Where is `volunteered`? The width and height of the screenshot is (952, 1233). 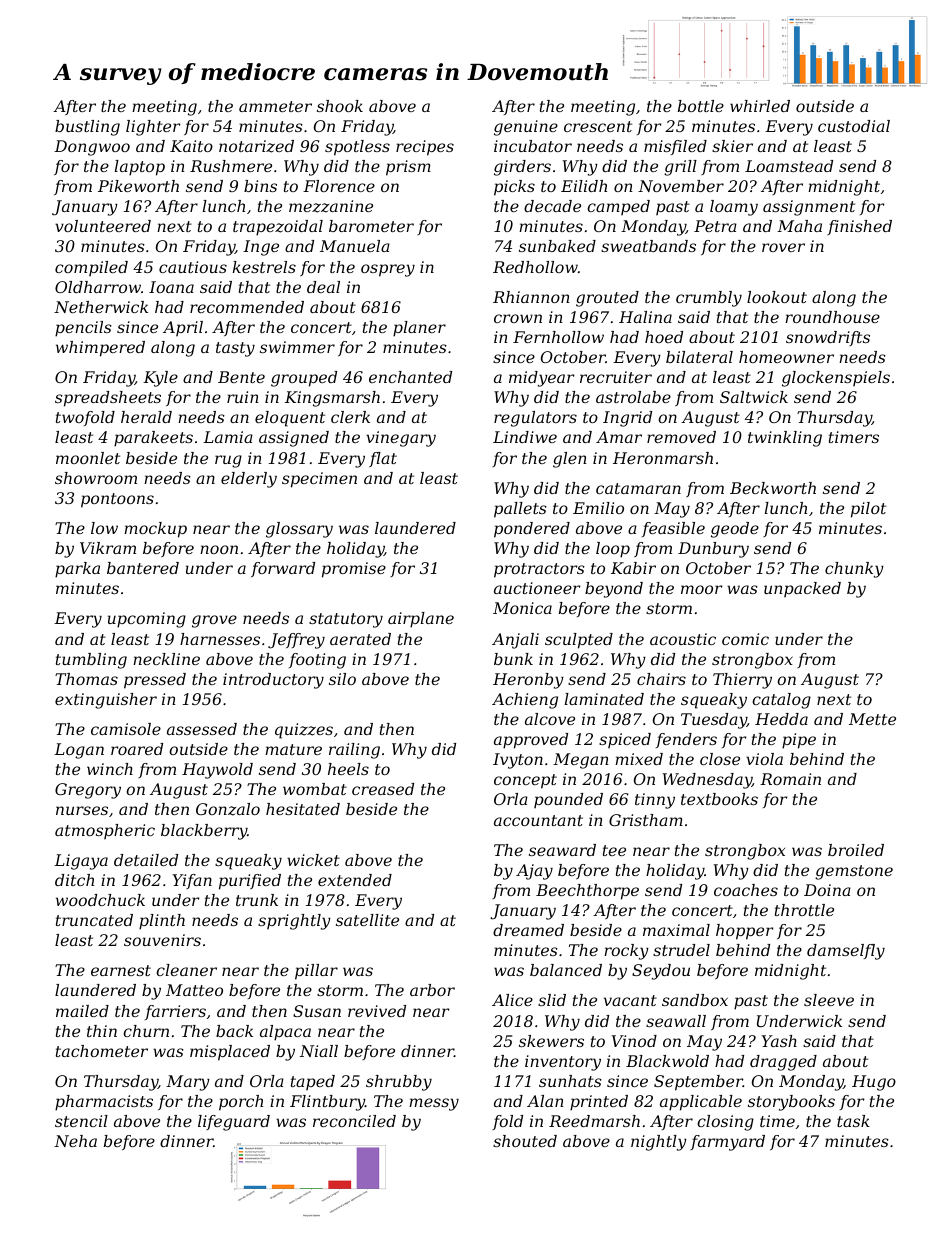
volunteered is located at coordinates (103, 226).
